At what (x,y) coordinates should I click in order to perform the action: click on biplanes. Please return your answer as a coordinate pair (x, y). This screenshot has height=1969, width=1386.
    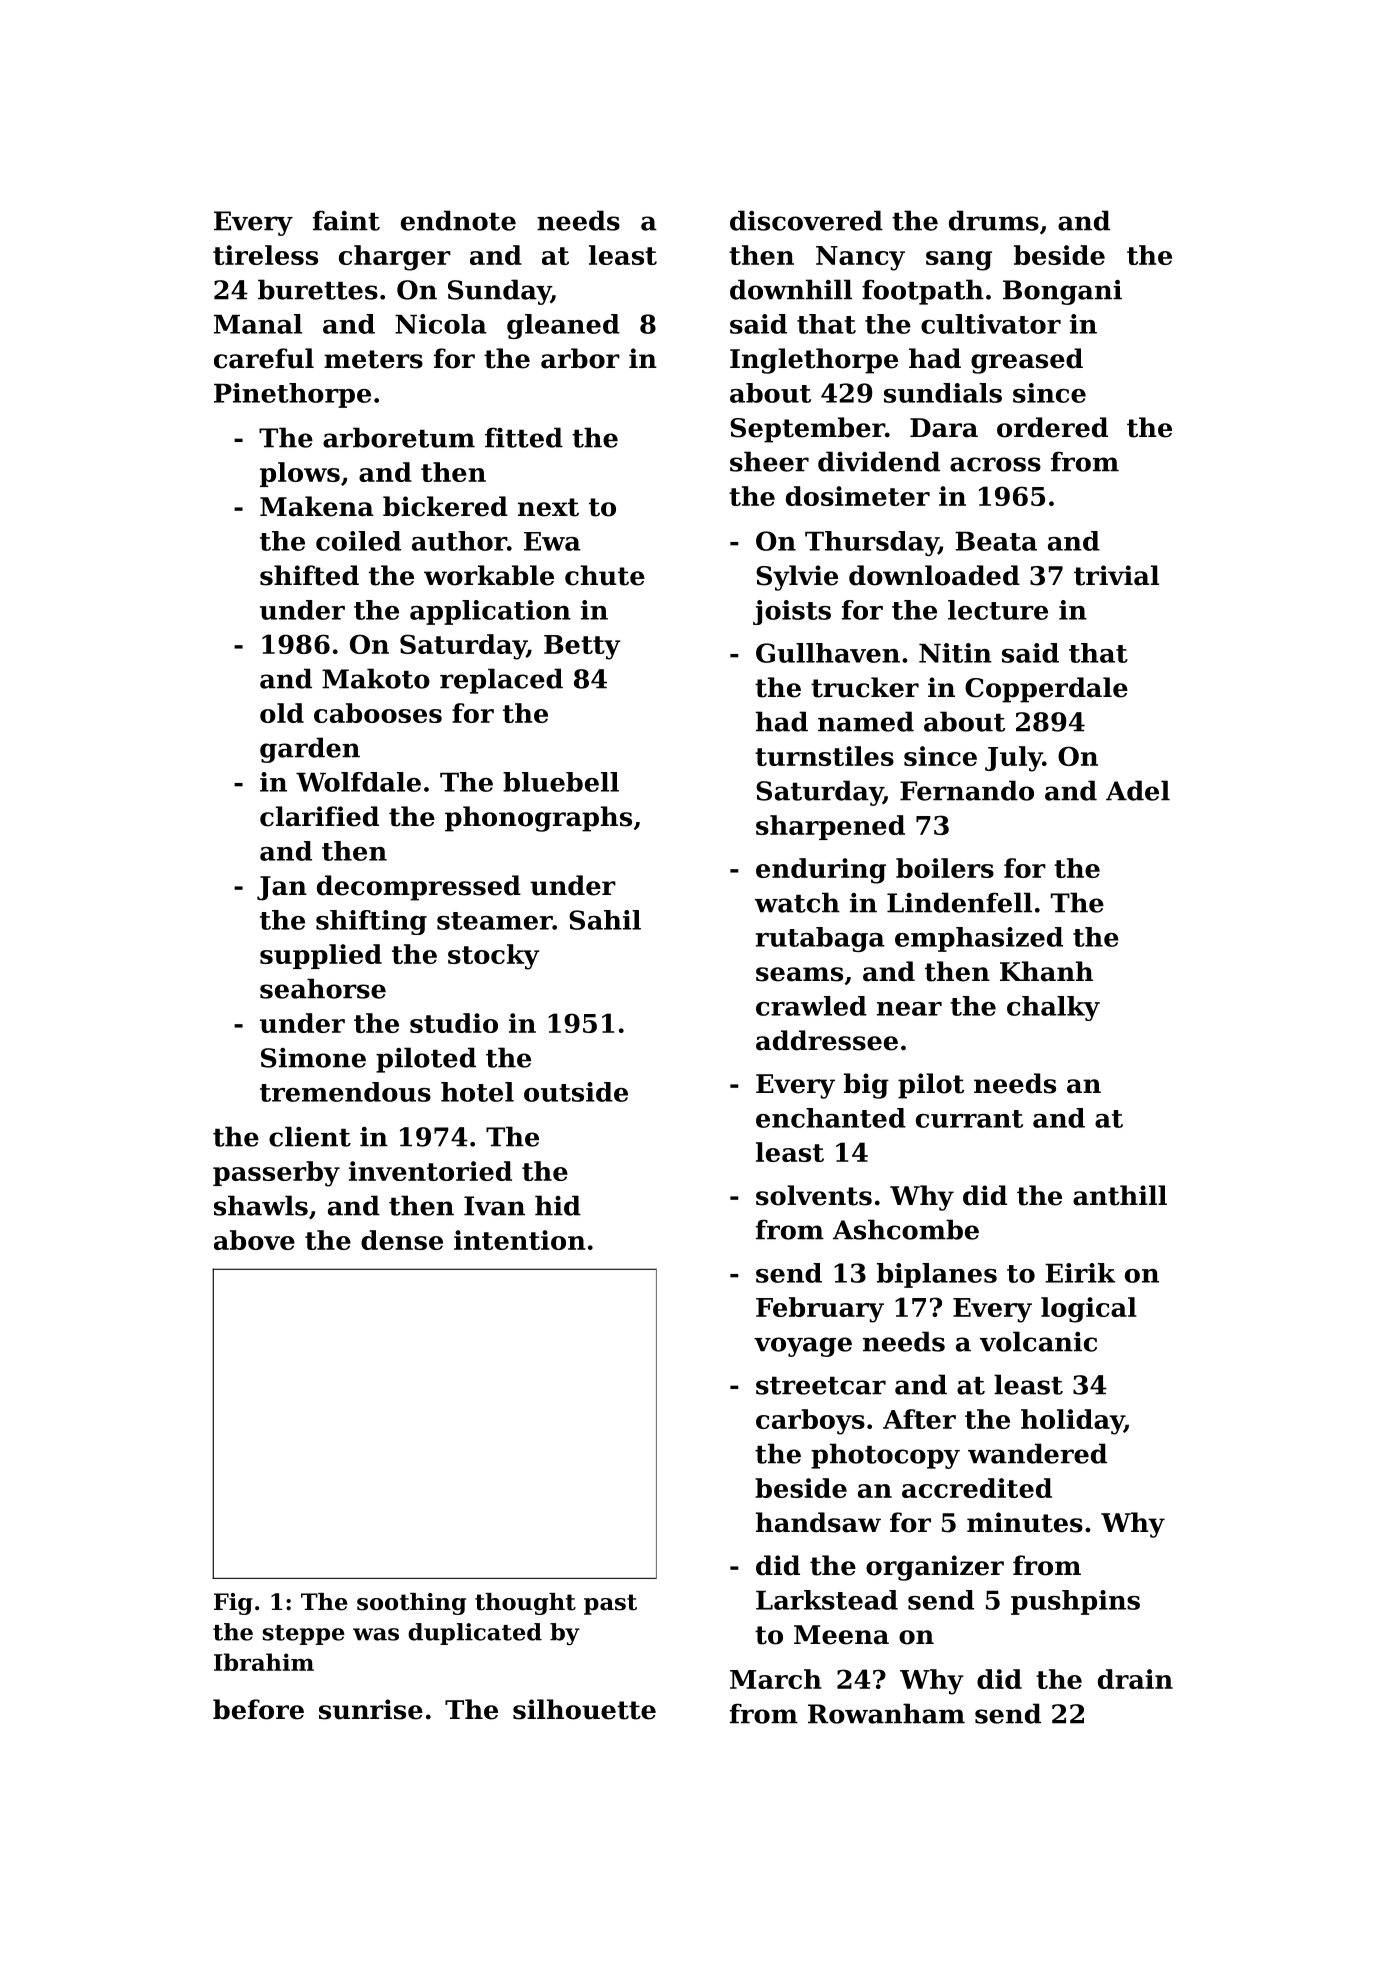
    Looking at the image, I should click on (937, 1275).
